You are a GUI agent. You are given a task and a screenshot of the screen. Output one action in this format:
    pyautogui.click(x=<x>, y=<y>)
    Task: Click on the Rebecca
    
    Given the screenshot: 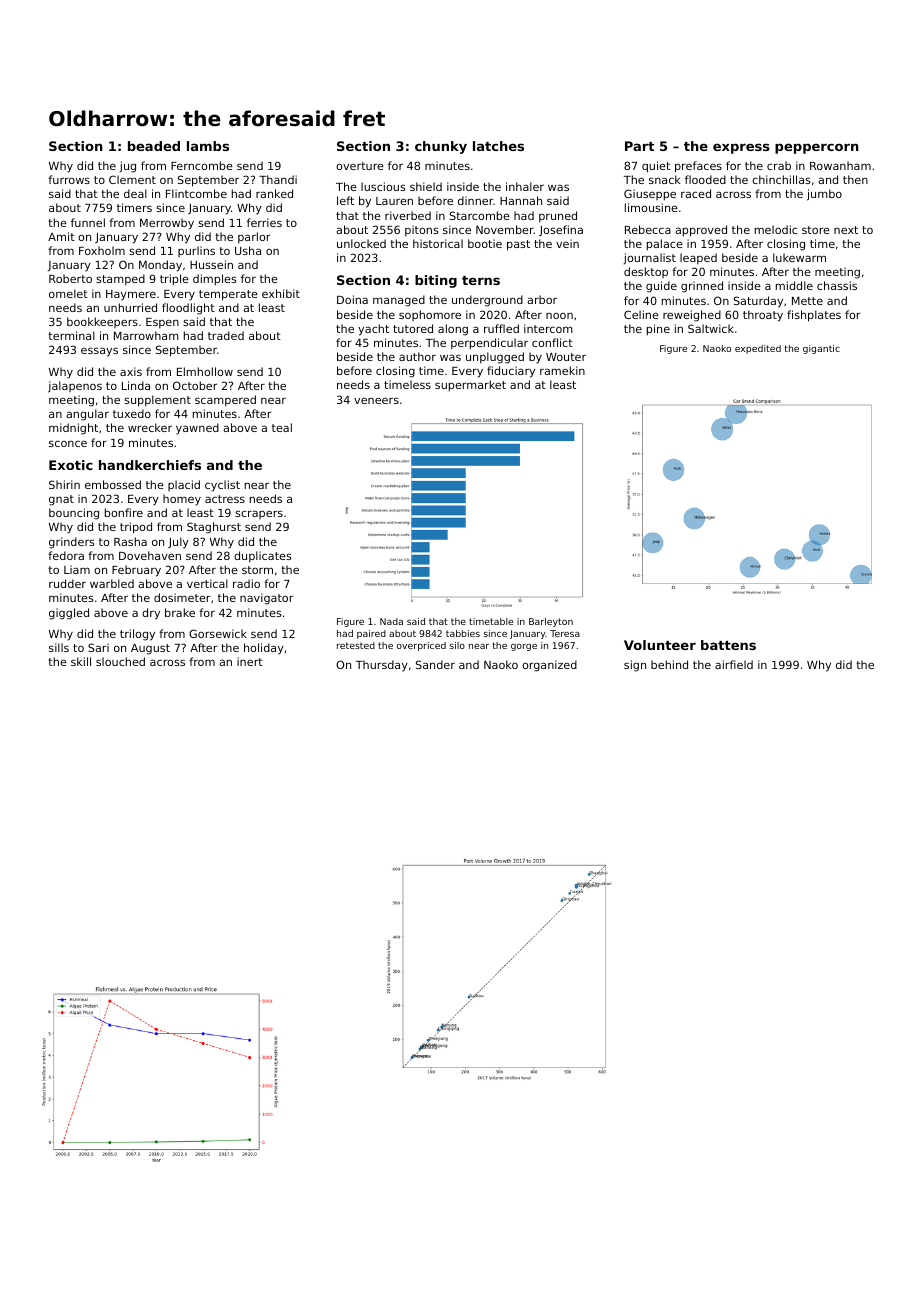 What is the action you would take?
    pyautogui.click(x=648, y=229)
